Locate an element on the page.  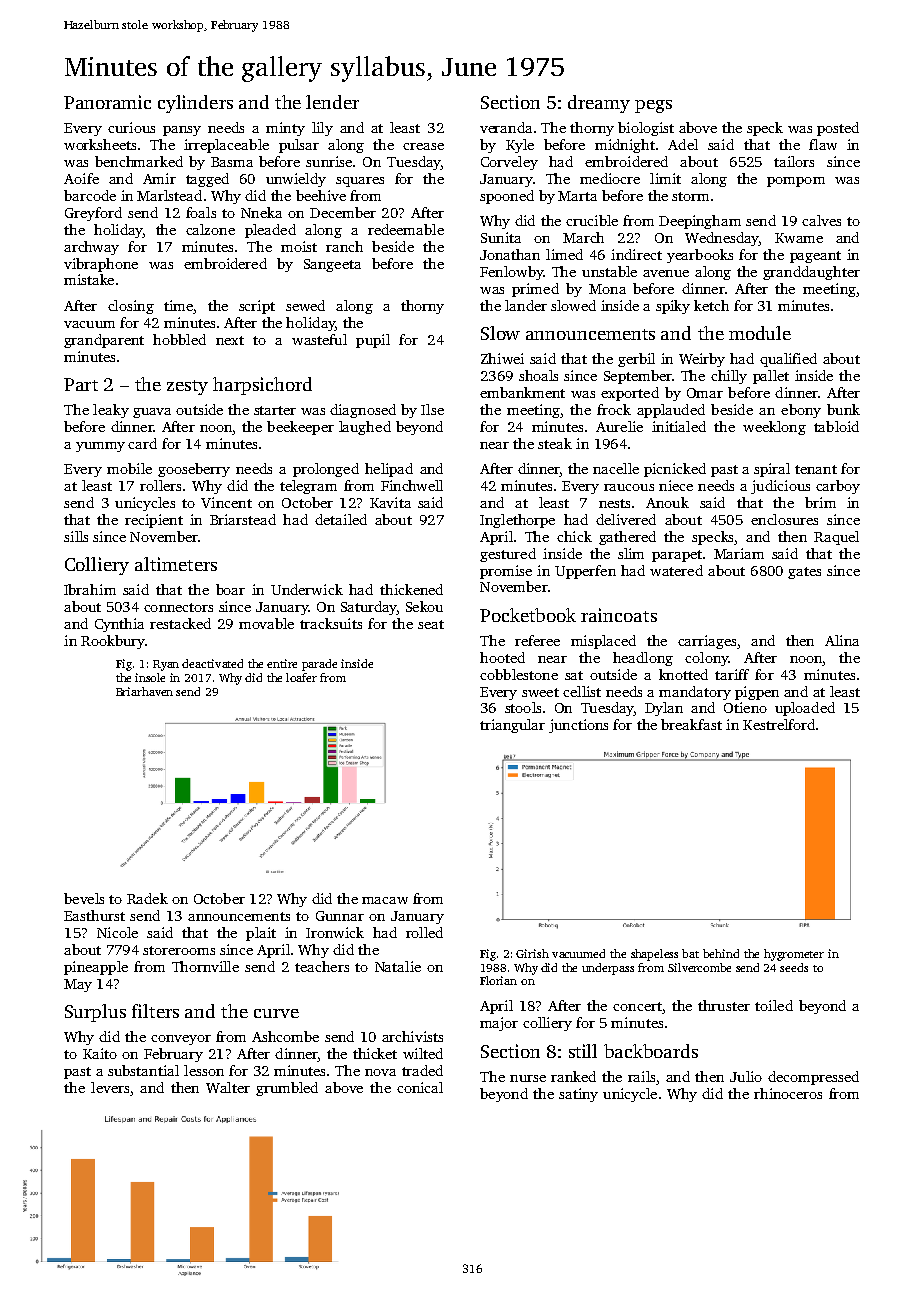
conical is located at coordinates (420, 1087).
